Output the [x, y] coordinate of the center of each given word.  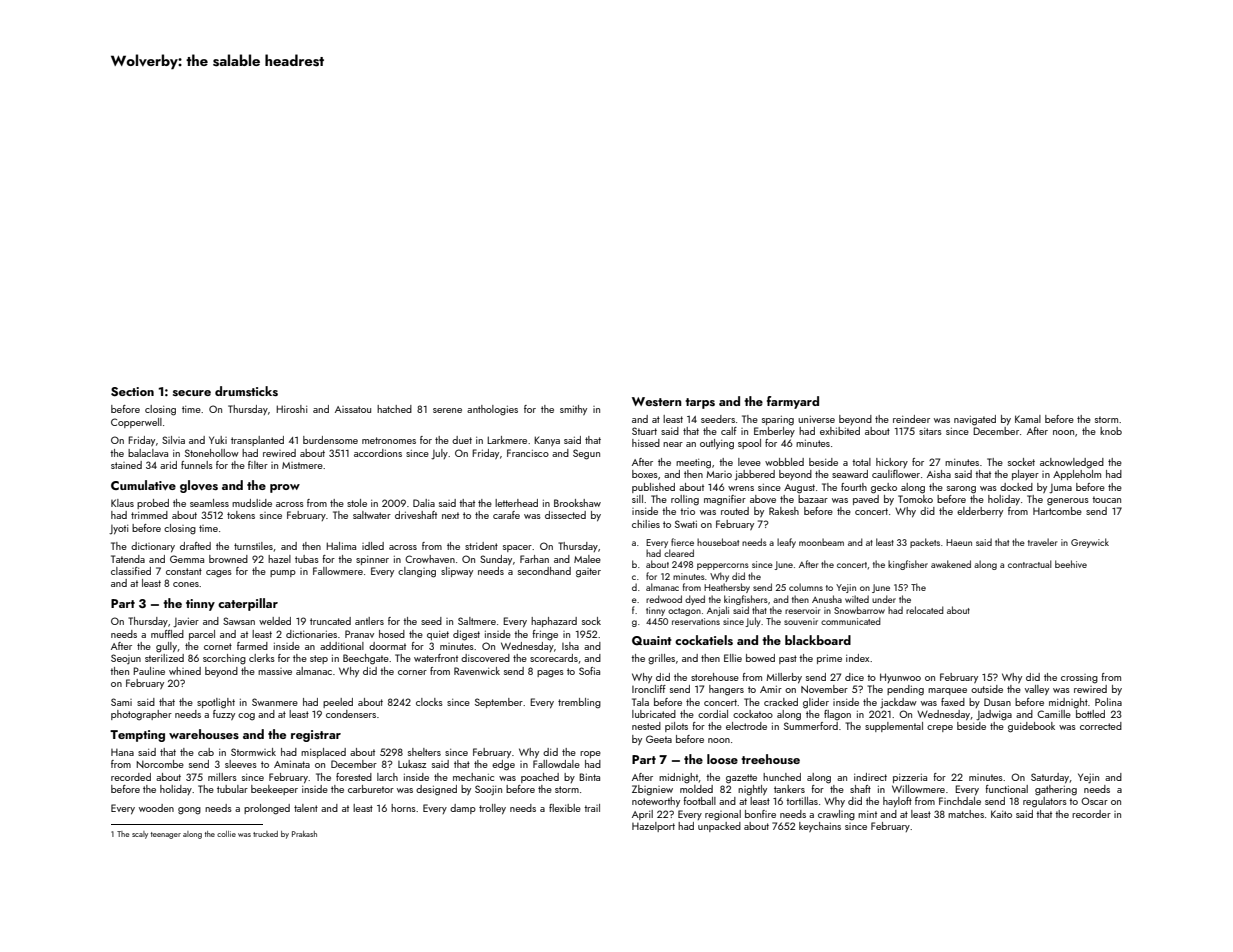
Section [132, 392]
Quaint [652, 641]
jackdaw [898, 703]
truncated [330, 621]
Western [657, 401]
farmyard [793, 402]
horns [403, 808]
